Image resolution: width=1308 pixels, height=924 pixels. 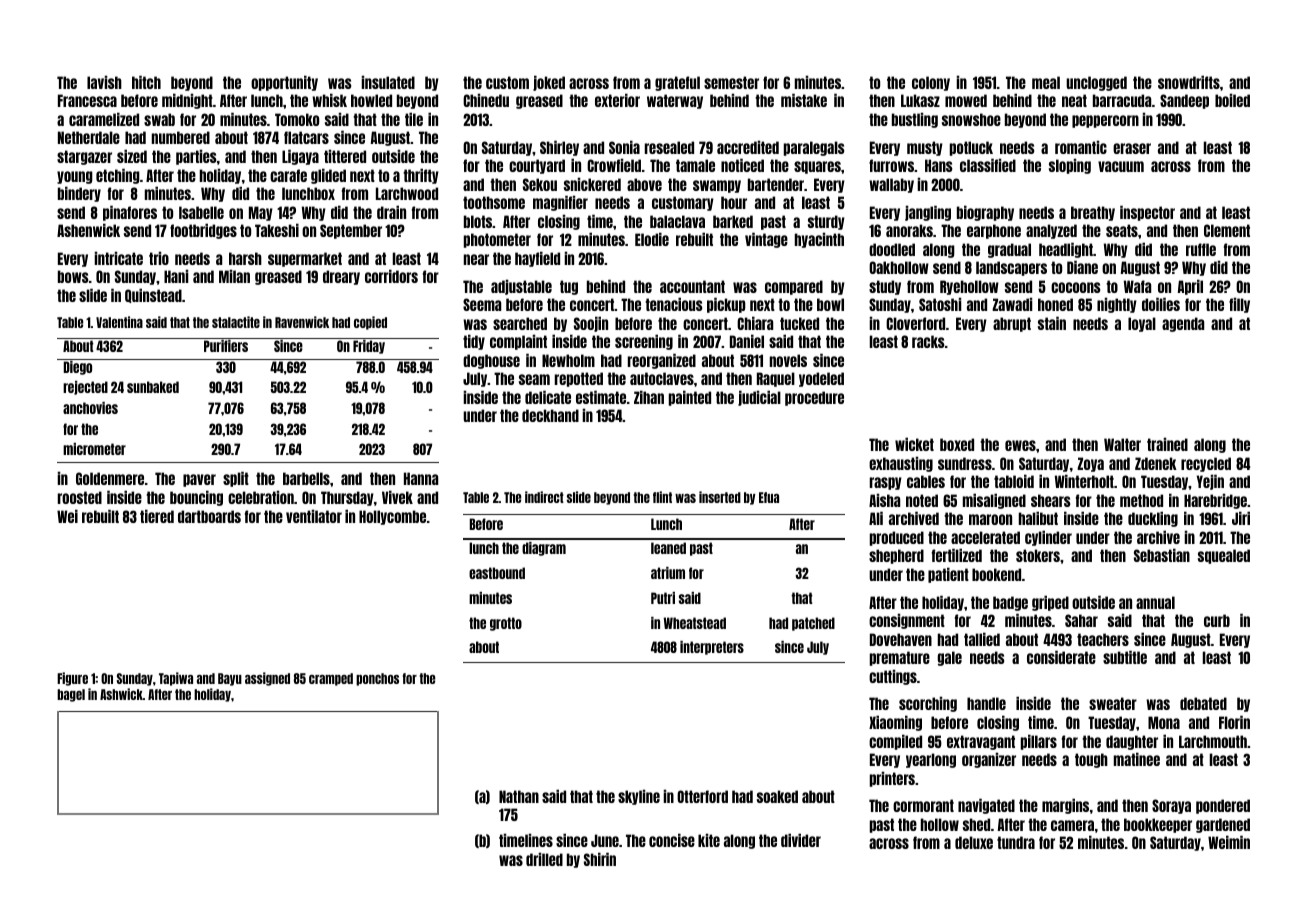 I want to click on hitch, so click(x=146, y=82).
